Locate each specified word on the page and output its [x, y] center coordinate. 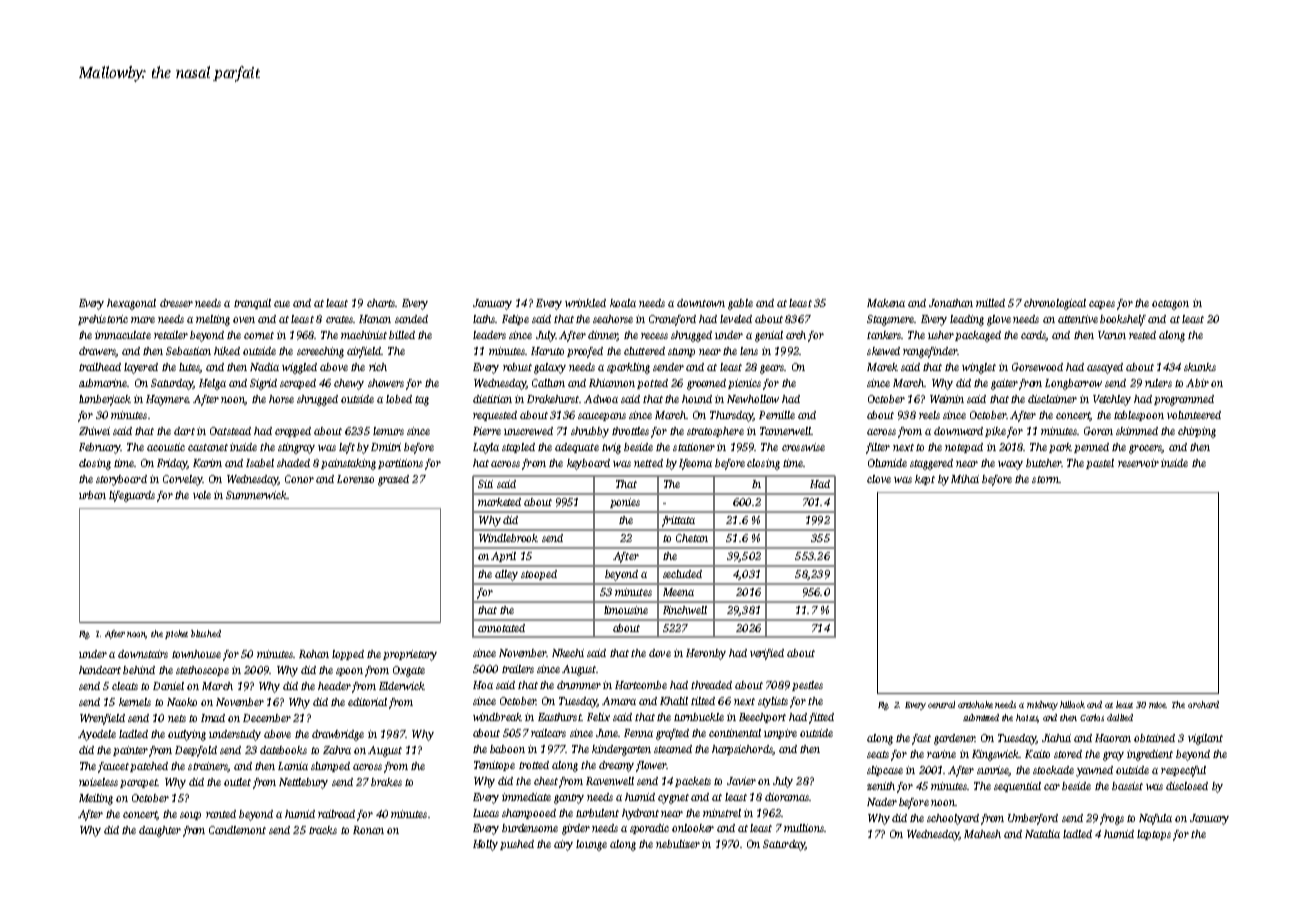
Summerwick [256, 495]
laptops [1154, 835]
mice [1158, 705]
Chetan [692, 538]
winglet [979, 368]
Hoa [483, 685]
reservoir [1138, 463]
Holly [485, 845]
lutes [189, 368]
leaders [489, 335]
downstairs [143, 654]
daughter [160, 831]
